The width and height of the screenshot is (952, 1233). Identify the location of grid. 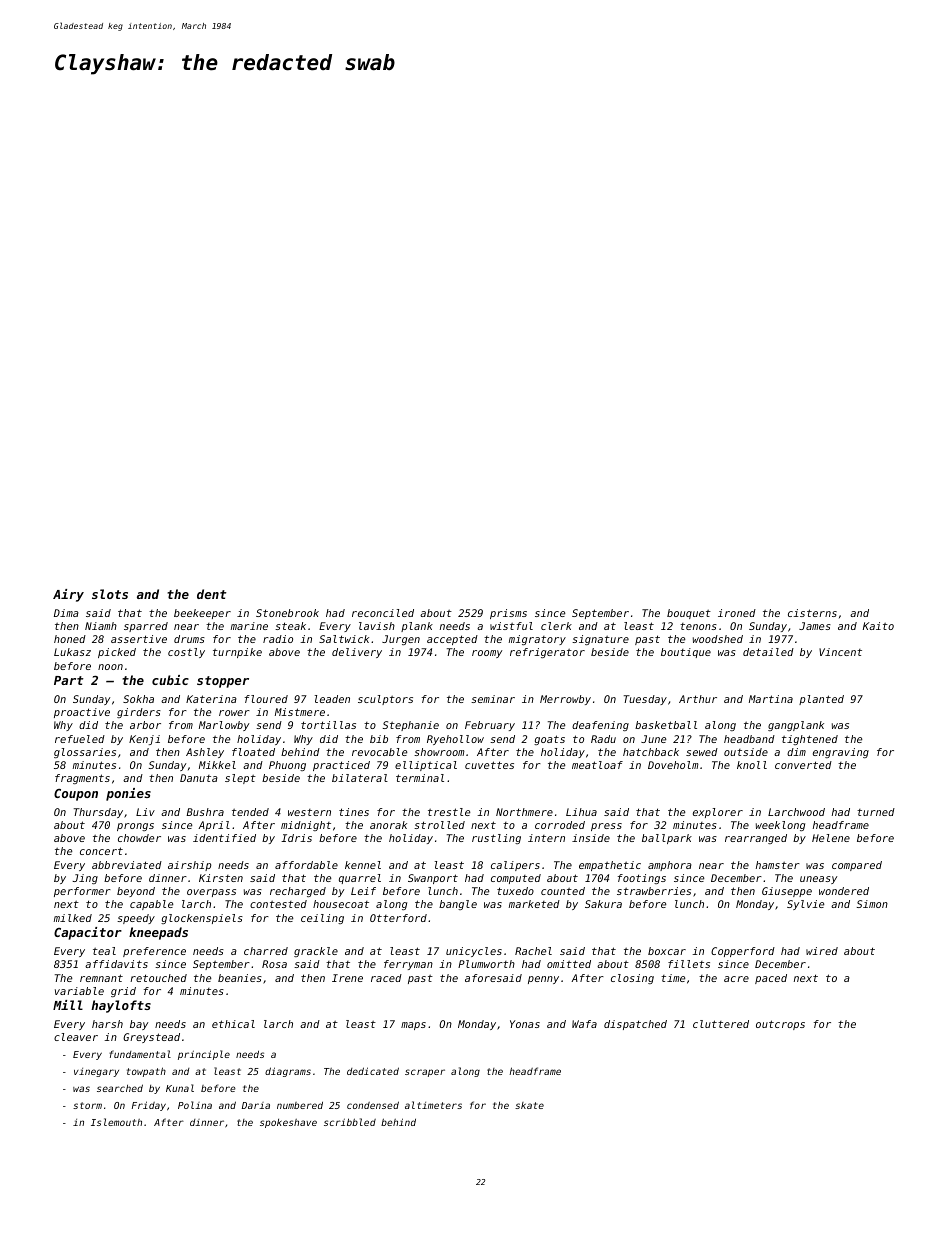
(123, 992).
